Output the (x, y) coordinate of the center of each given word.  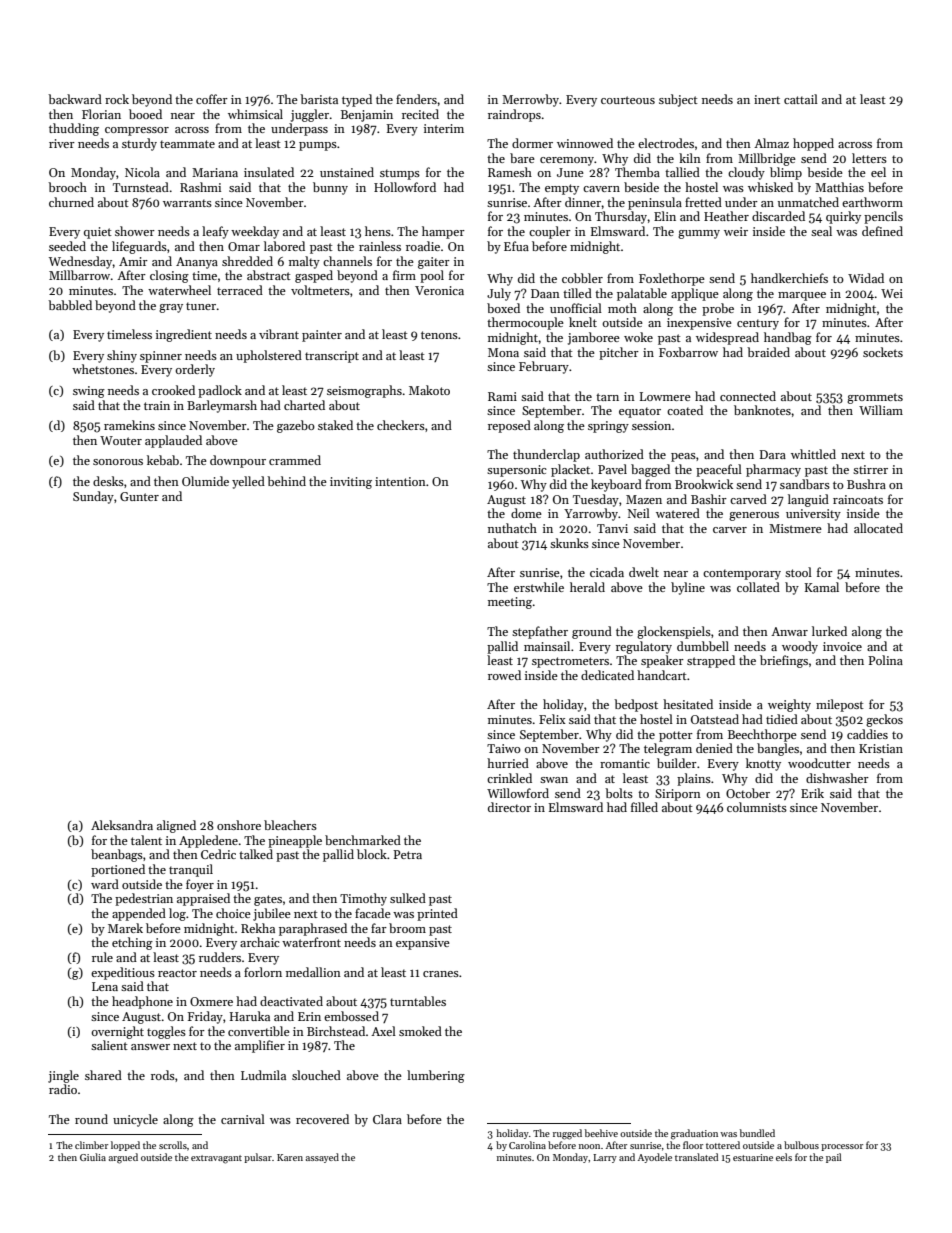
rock (117, 99)
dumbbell (703, 646)
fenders (416, 99)
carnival (243, 1119)
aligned (176, 826)
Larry (605, 1158)
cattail (801, 99)
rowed (504, 675)
